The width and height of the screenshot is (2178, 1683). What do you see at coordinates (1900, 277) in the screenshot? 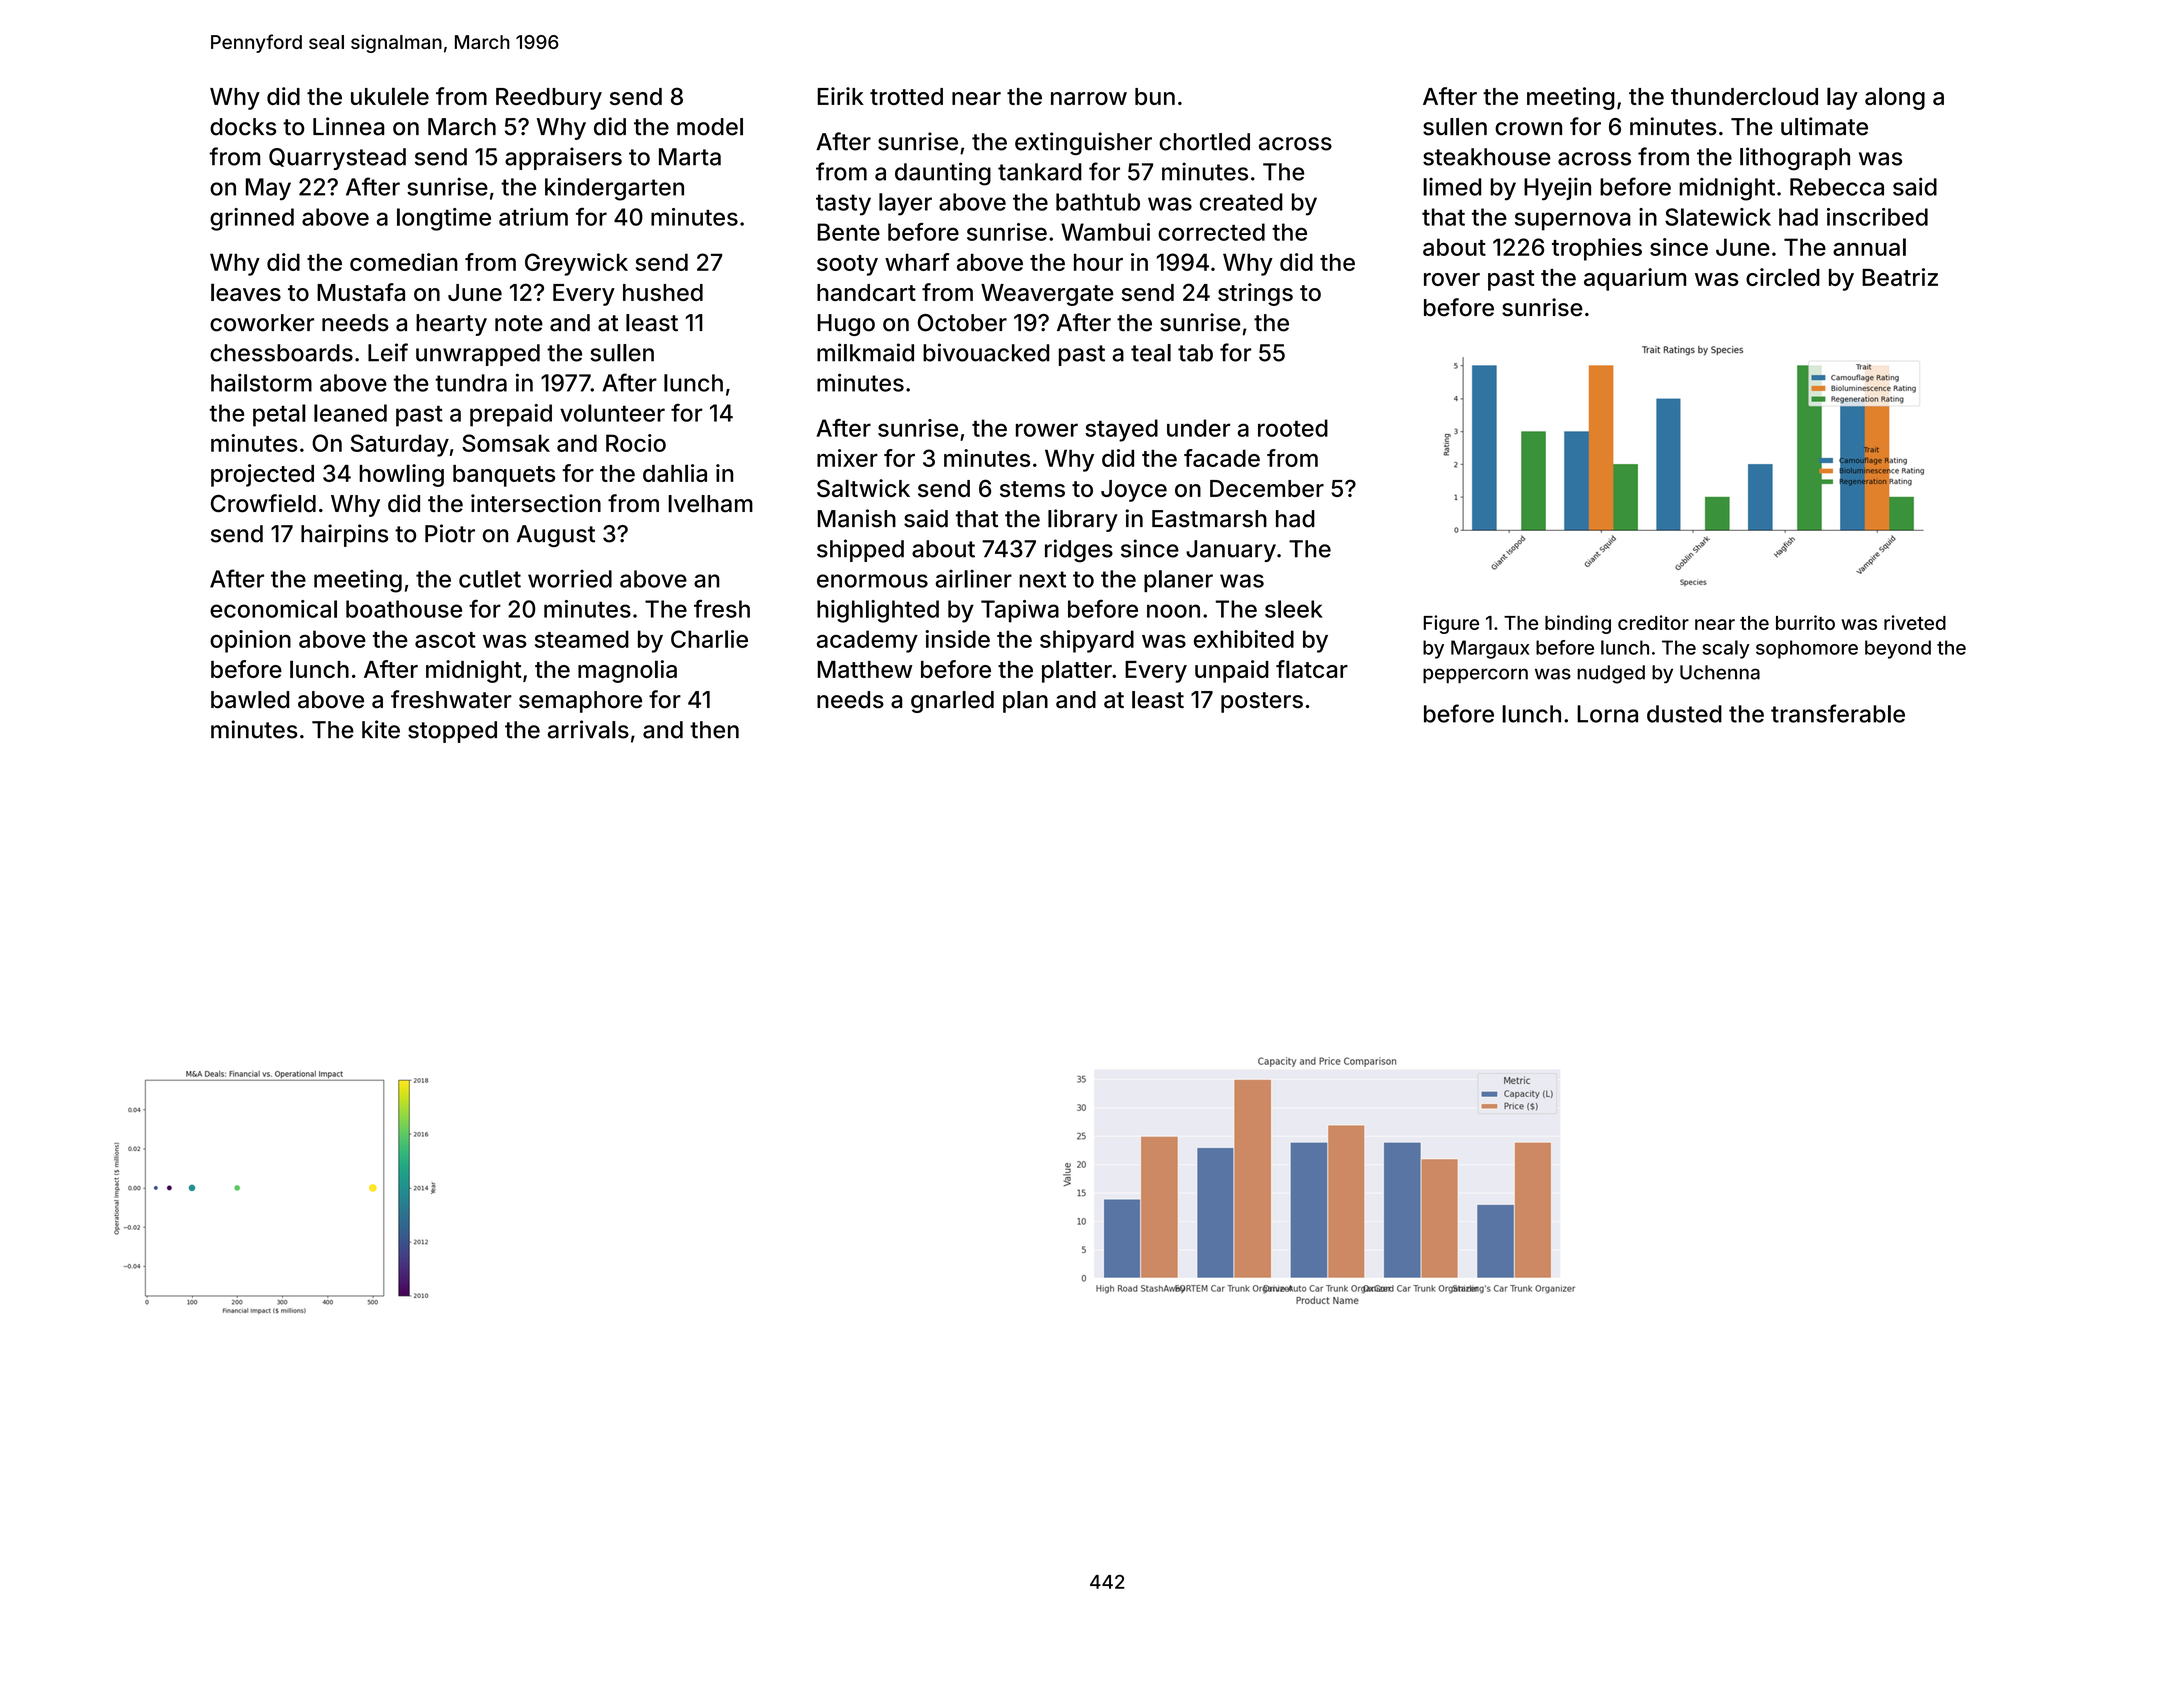
I see `Beatriz` at bounding box center [1900, 277].
